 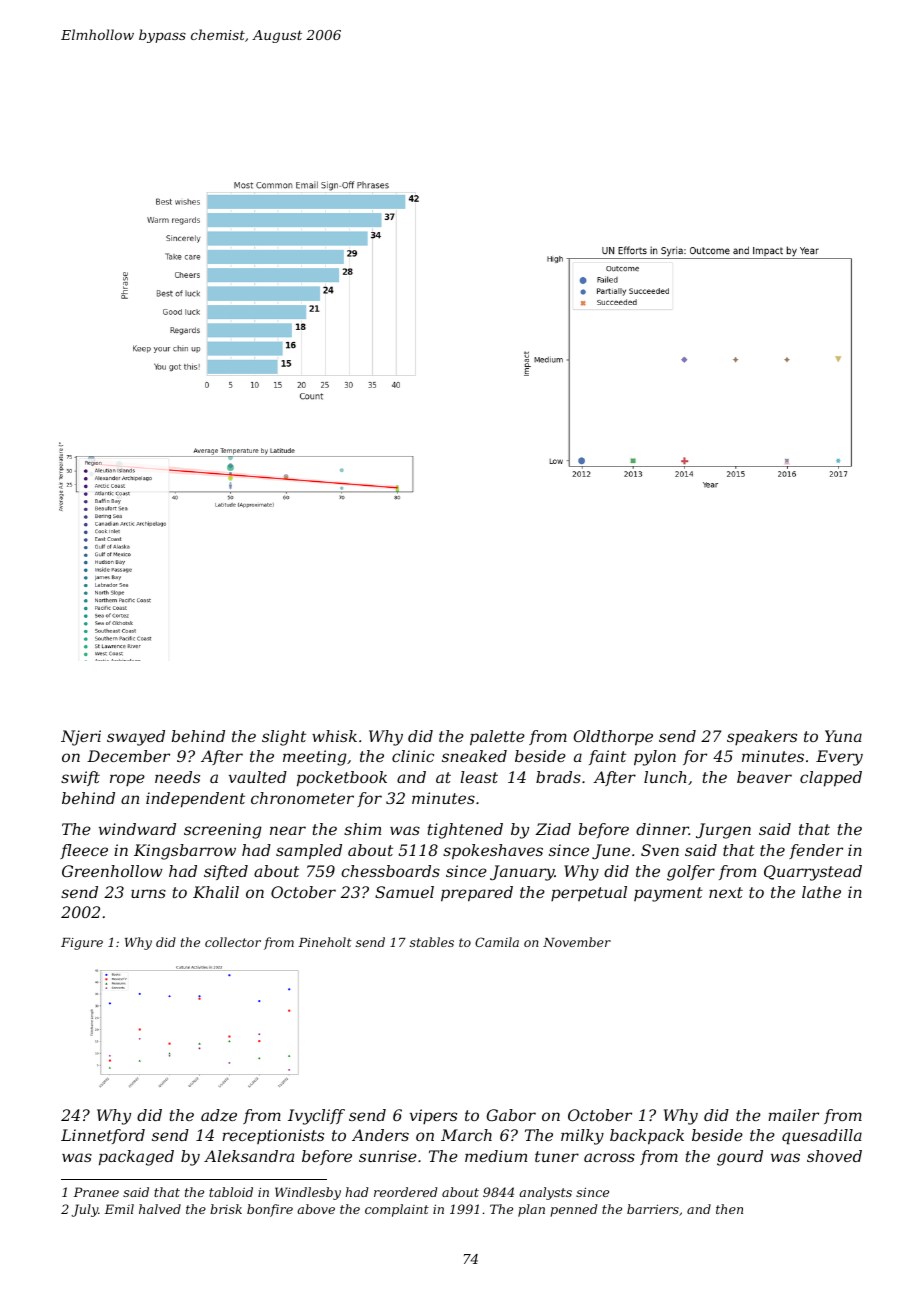 What do you see at coordinates (557, 1156) in the screenshot?
I see `tuner` at bounding box center [557, 1156].
